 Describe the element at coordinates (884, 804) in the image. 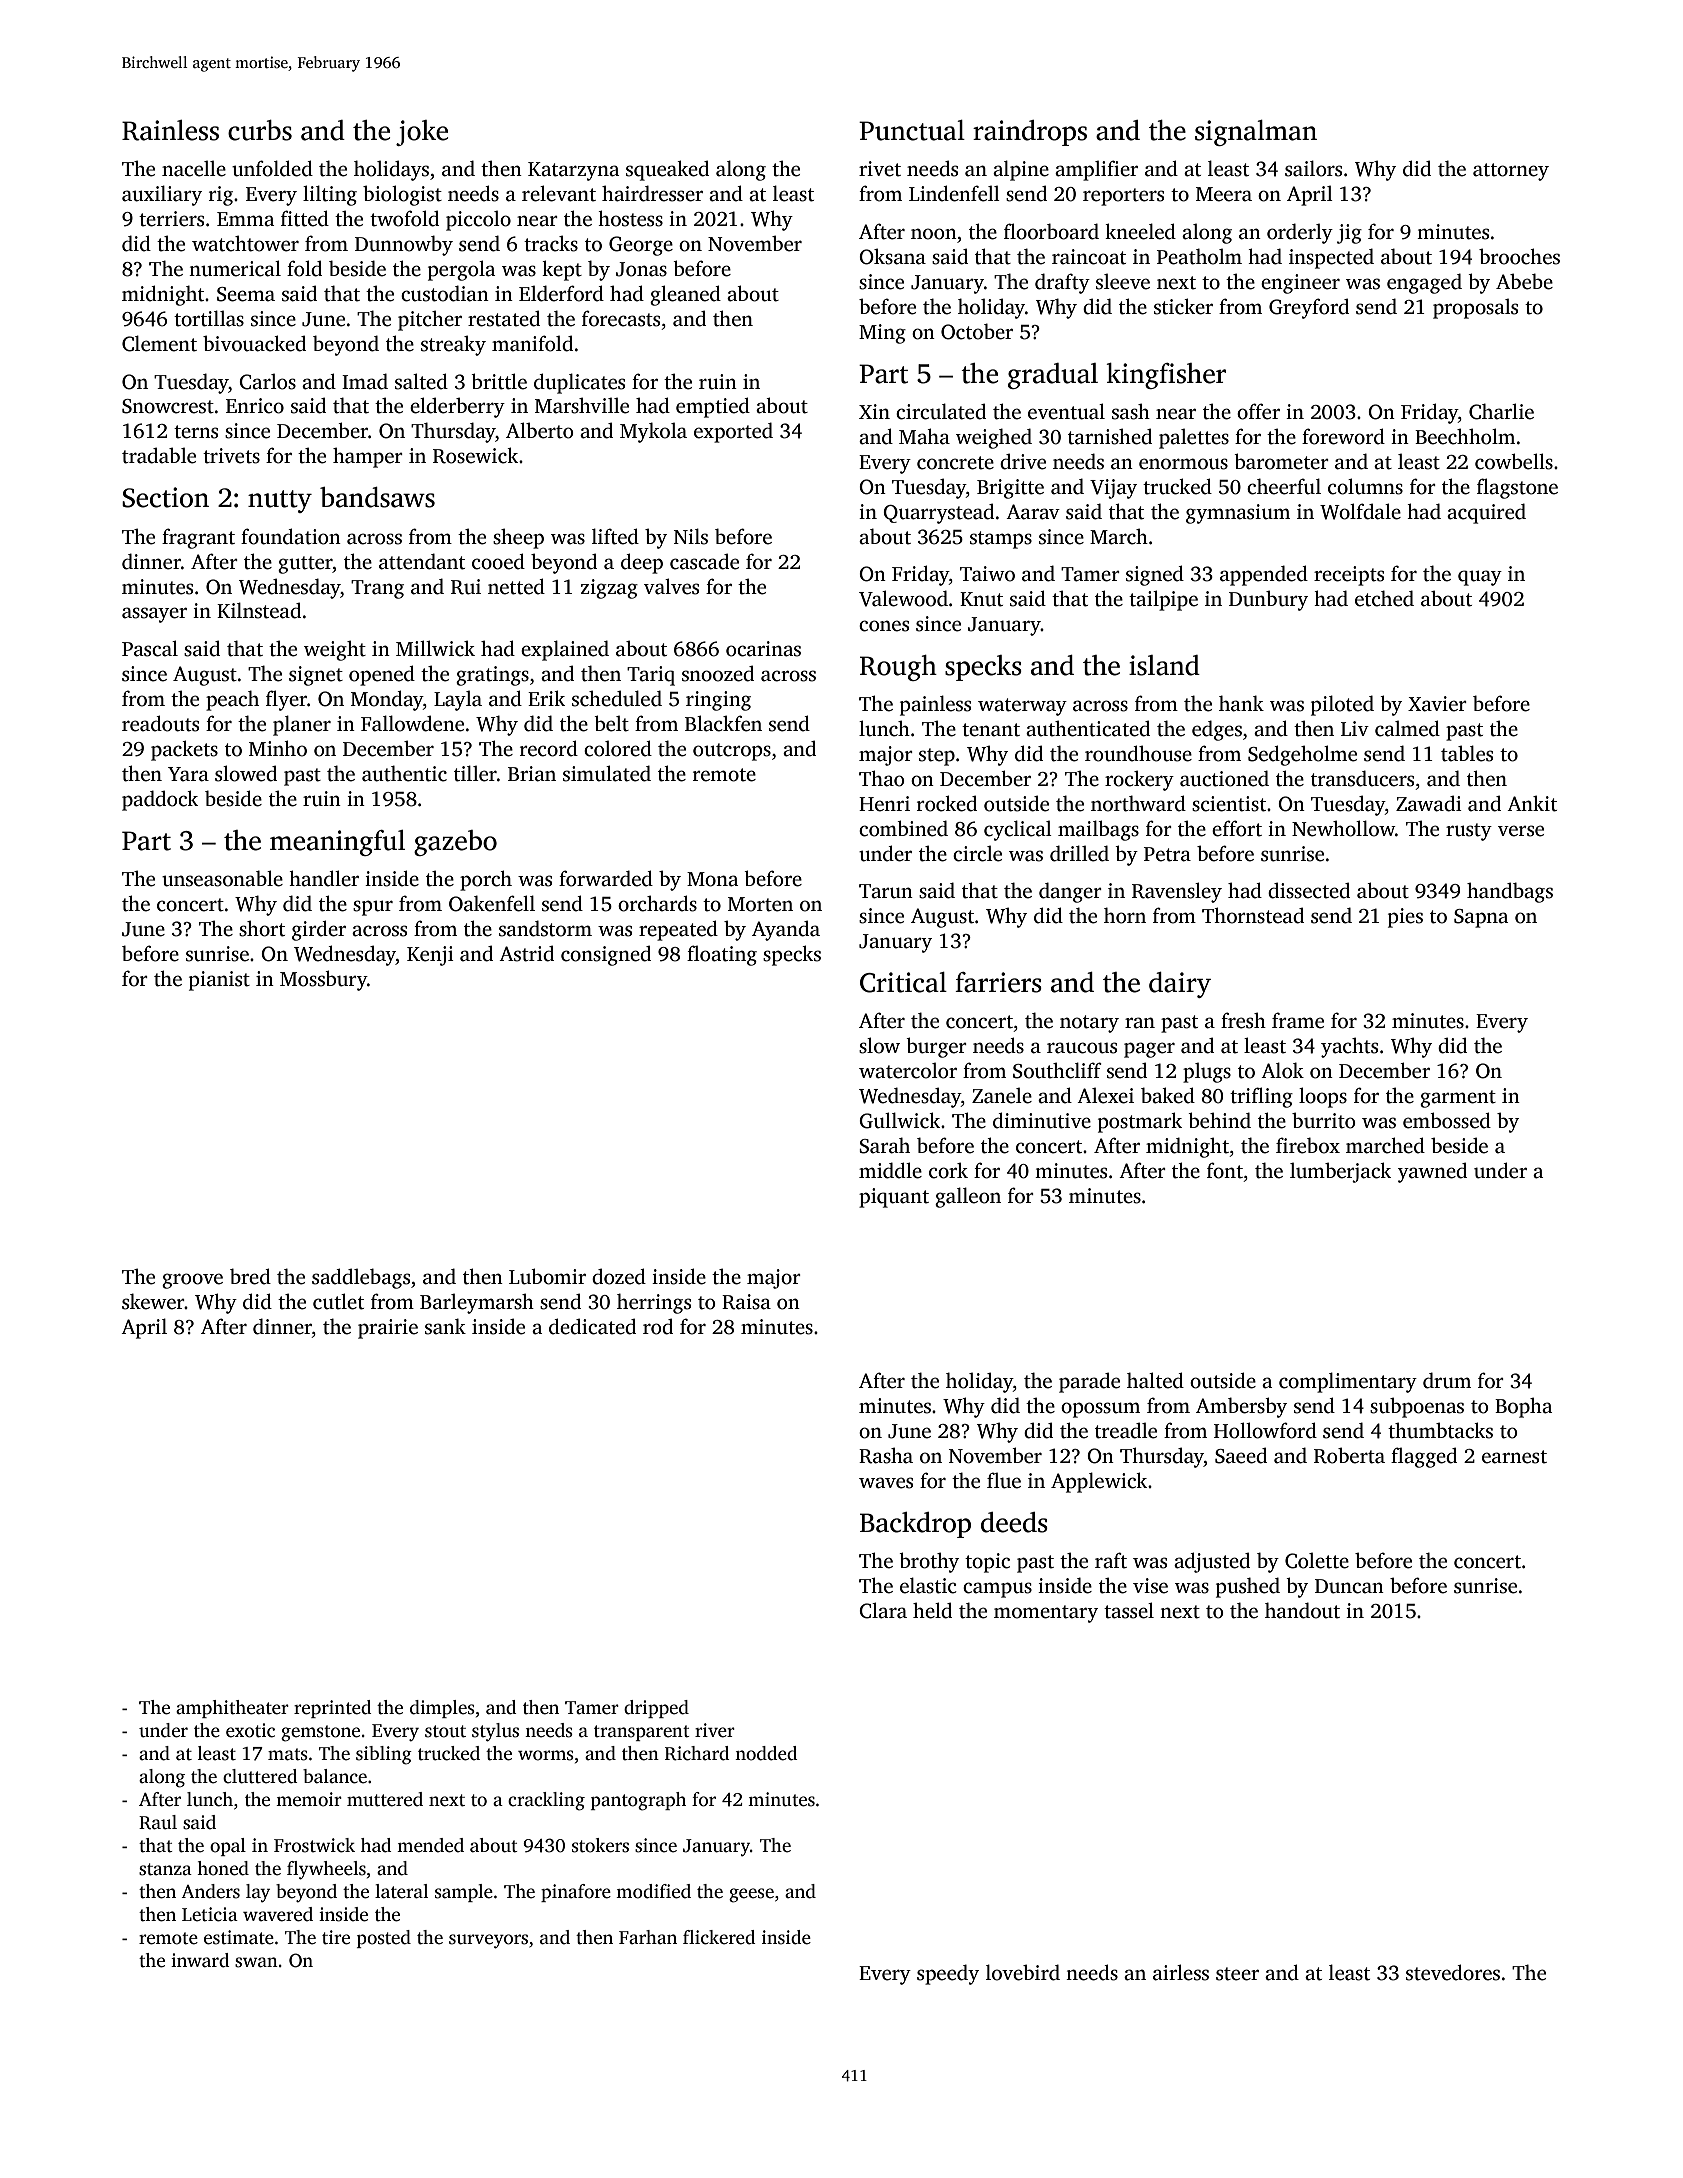

I see `Henri` at that location.
